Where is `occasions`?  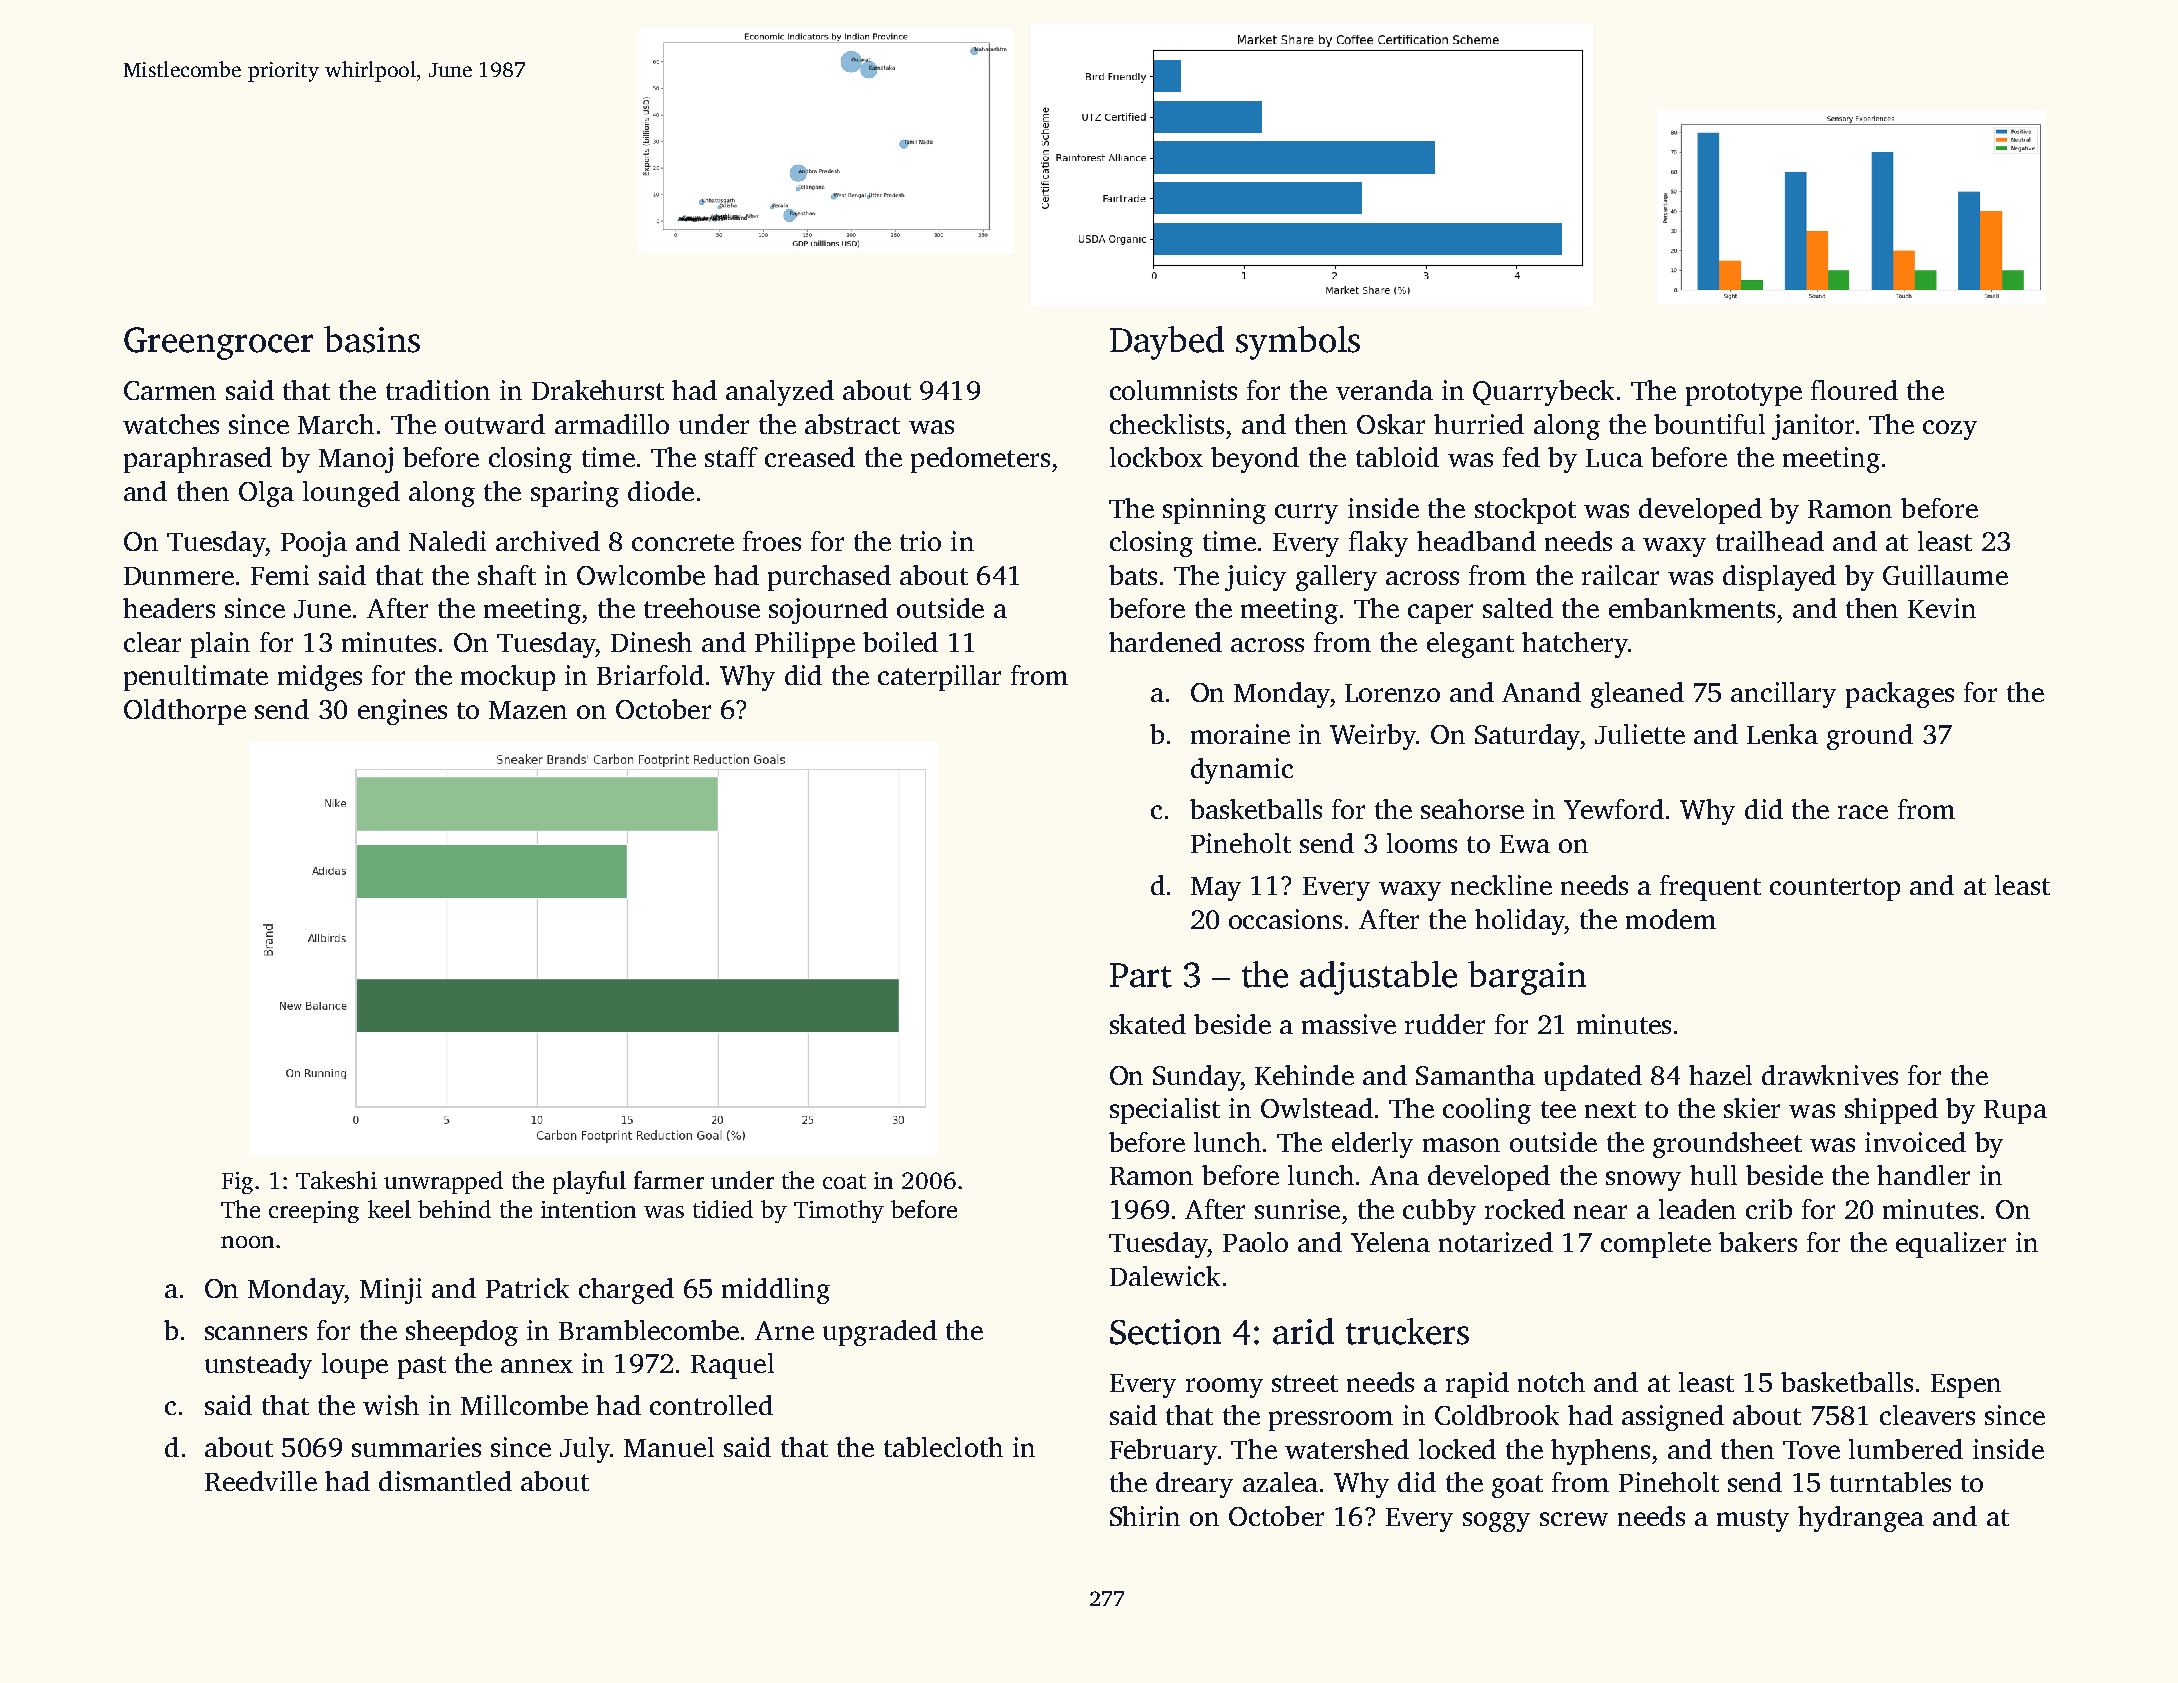
occasions is located at coordinates (1285, 919).
